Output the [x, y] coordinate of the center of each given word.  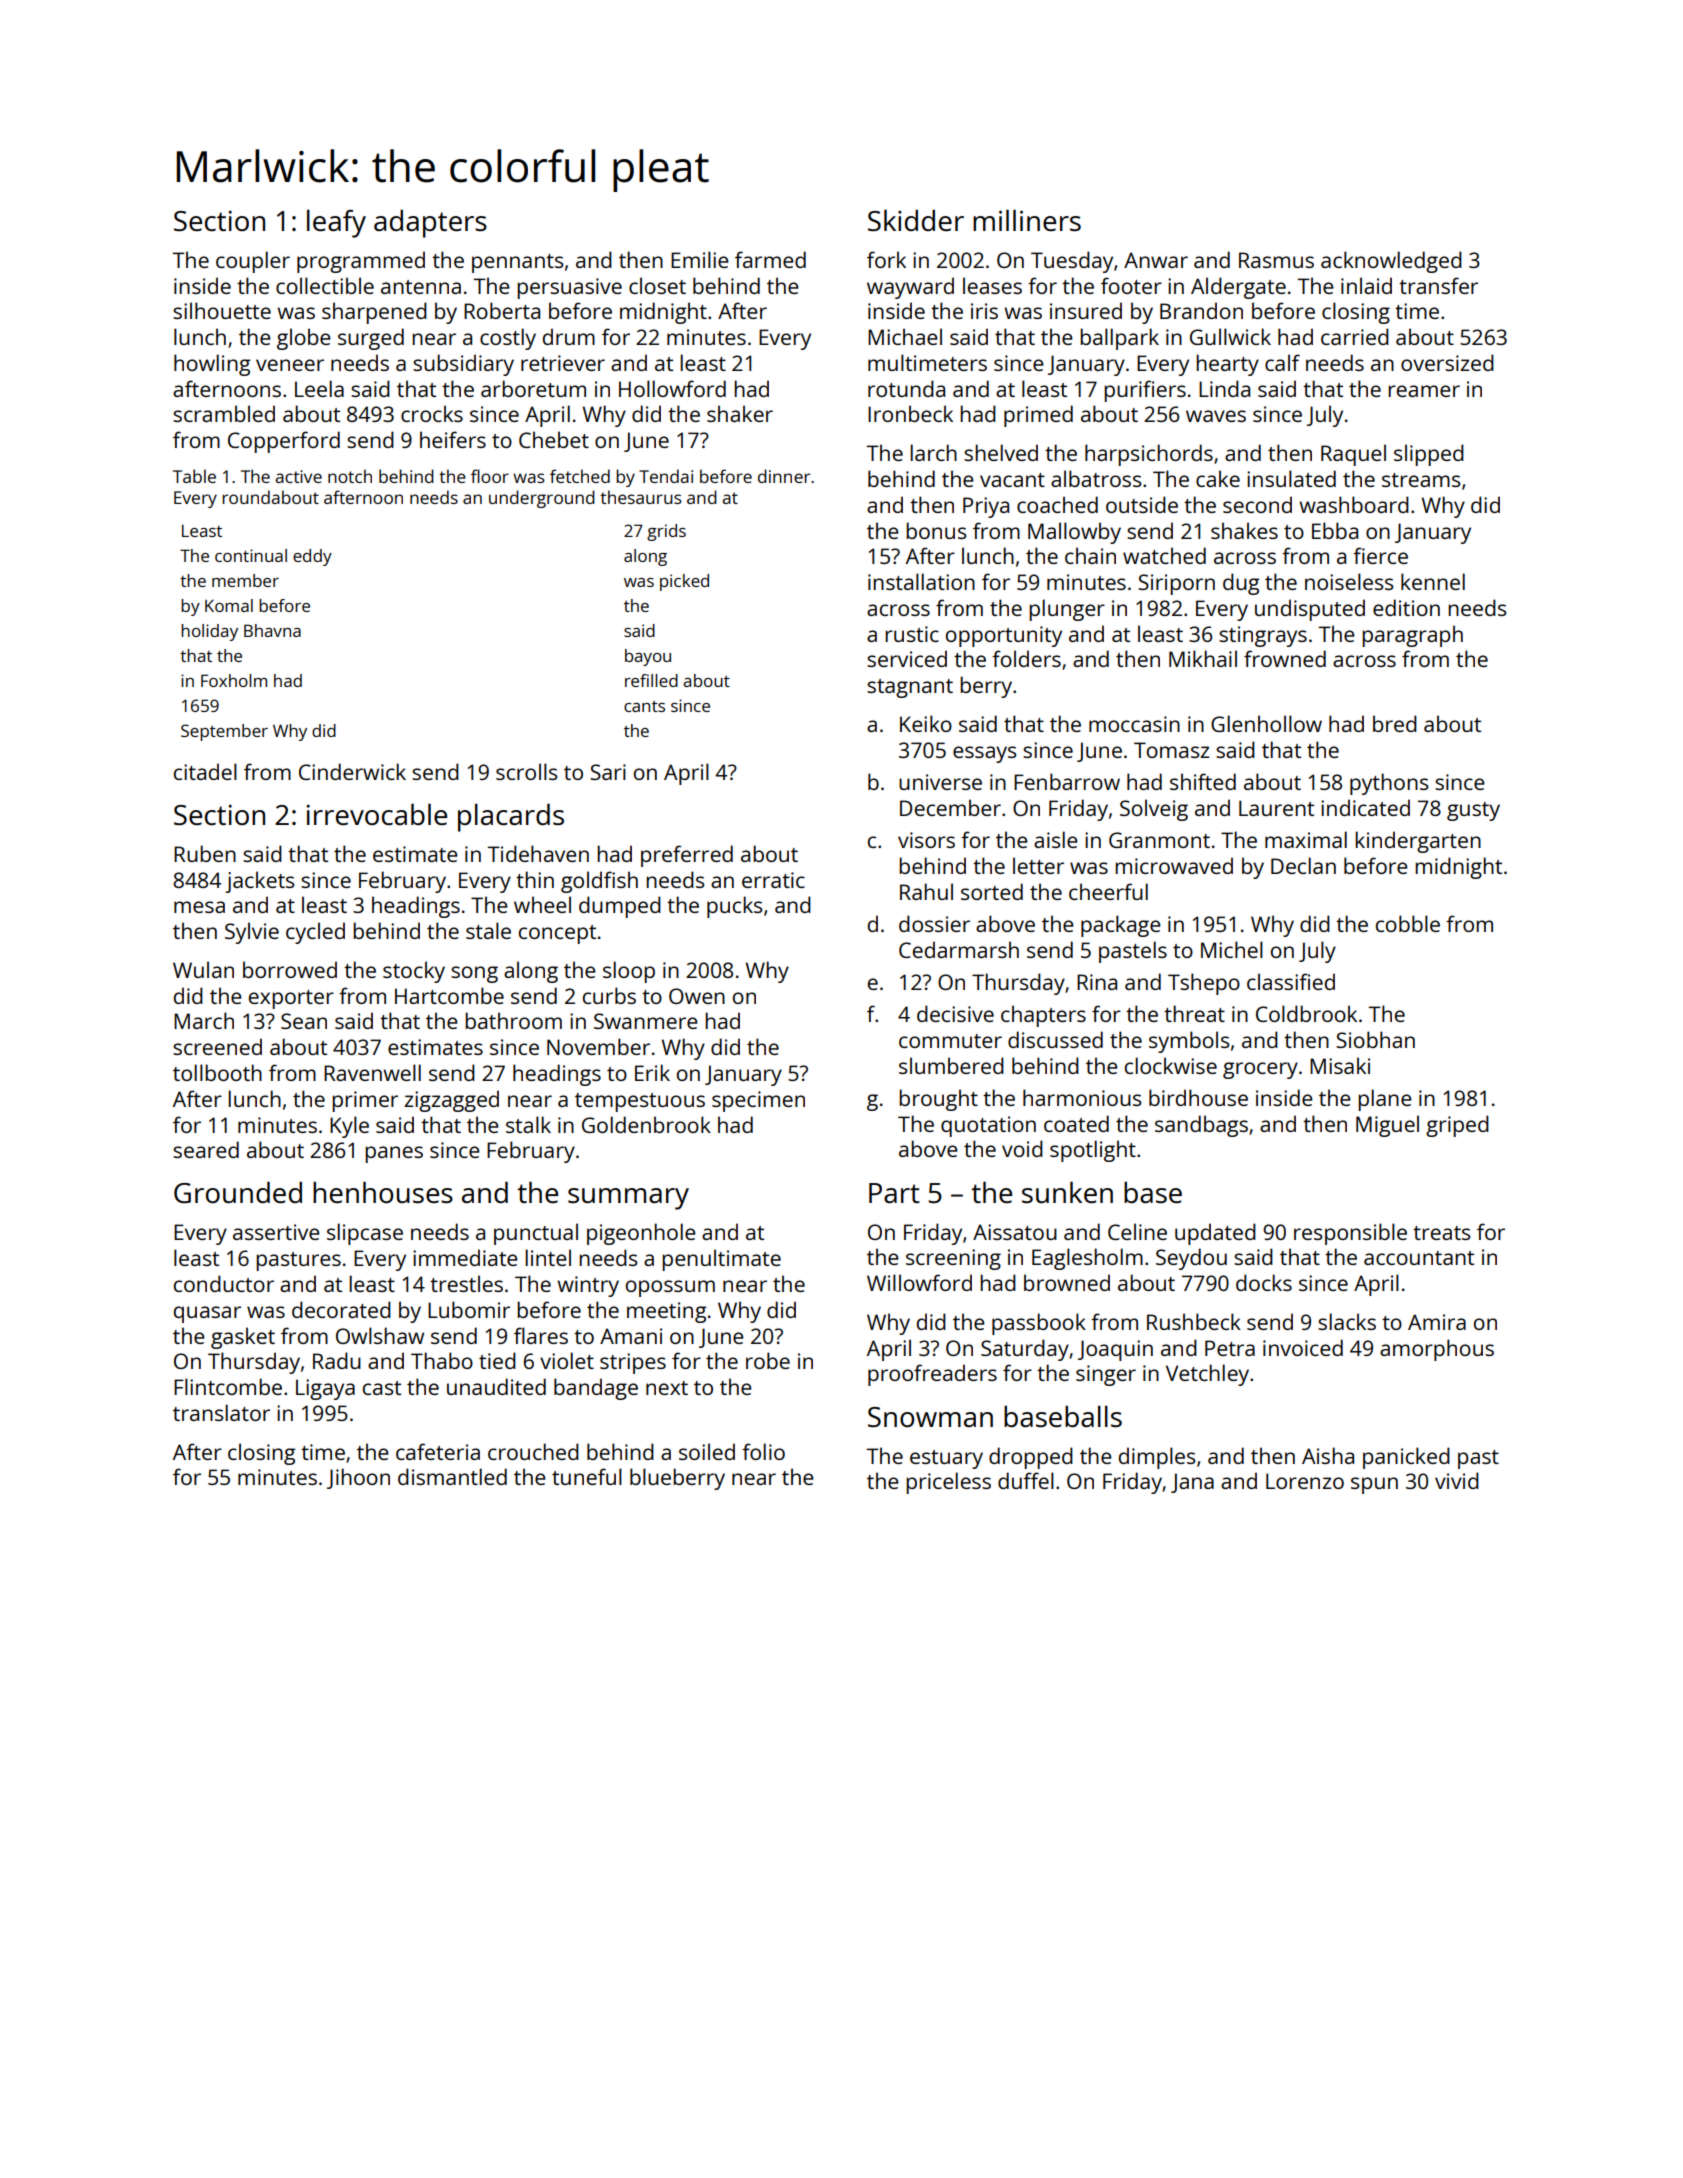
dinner [784, 476]
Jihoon [358, 1478]
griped [1457, 1126]
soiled [707, 1451]
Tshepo [1204, 984]
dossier [934, 923]
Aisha [1328, 1455]
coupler [253, 262]
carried [1355, 336]
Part [894, 1193]
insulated [1291, 478]
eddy [312, 557]
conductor [224, 1283]
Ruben [205, 853]
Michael [905, 336]
